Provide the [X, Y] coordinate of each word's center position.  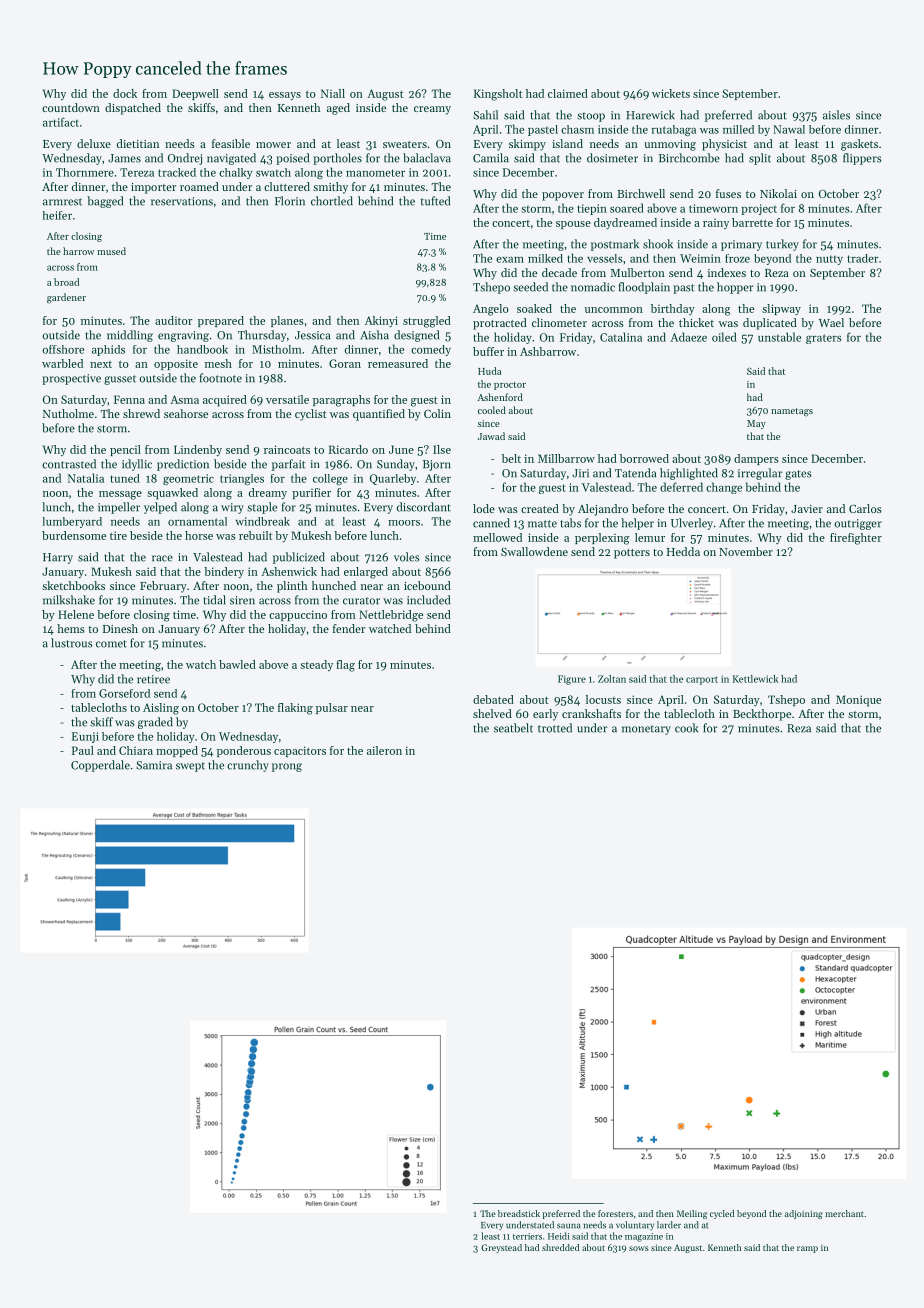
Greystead [501, 1248]
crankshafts [591, 713]
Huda [489, 371]
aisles [836, 115]
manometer [375, 173]
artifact [61, 122]
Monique [858, 701]
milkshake [69, 600]
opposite [176, 364]
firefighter [856, 539]
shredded [560, 1247]
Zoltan [612, 679]
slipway [781, 310]
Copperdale [100, 766]
